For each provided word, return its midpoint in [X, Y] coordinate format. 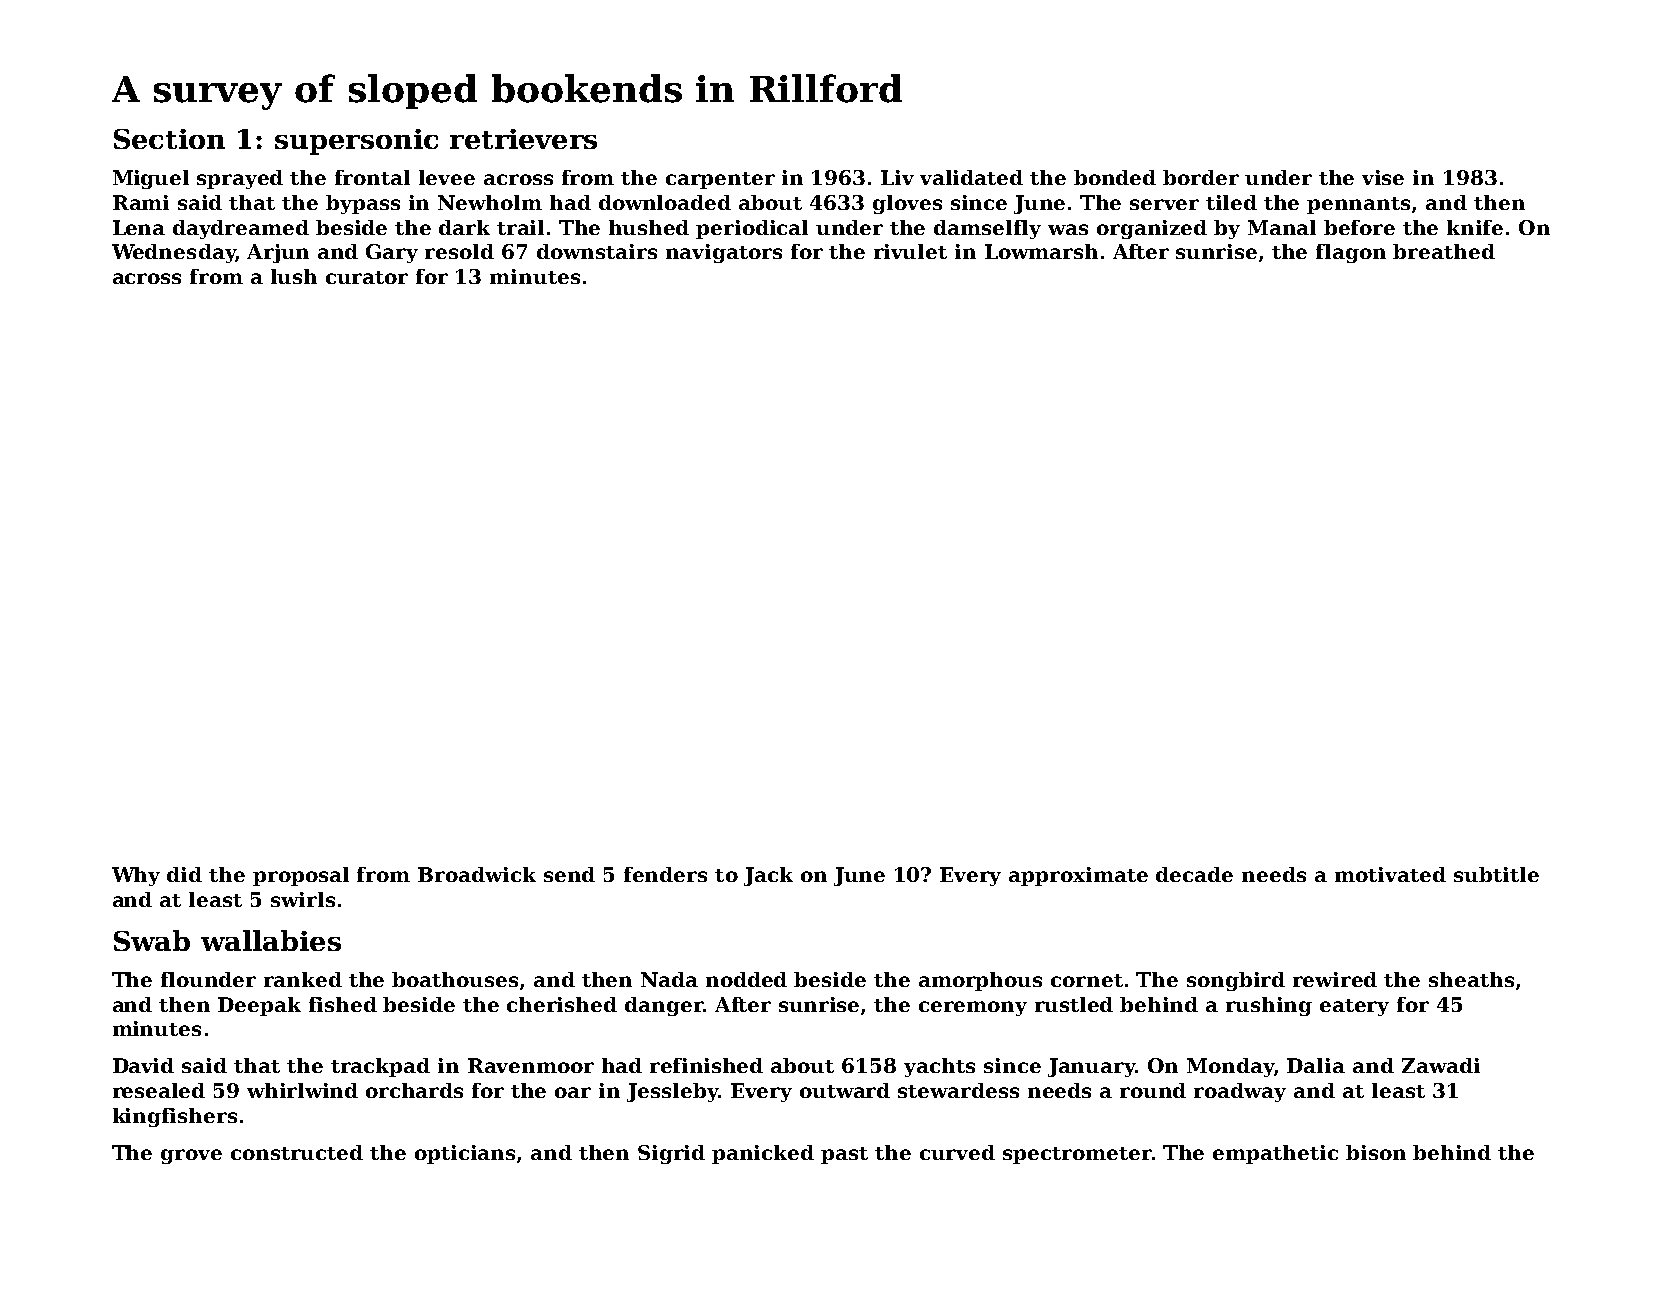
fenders [665, 874]
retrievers [523, 139]
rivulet [910, 251]
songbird [1236, 981]
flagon [1351, 253]
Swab [152, 940]
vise [1383, 177]
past [844, 1155]
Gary [392, 253]
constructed [297, 1152]
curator [367, 277]
